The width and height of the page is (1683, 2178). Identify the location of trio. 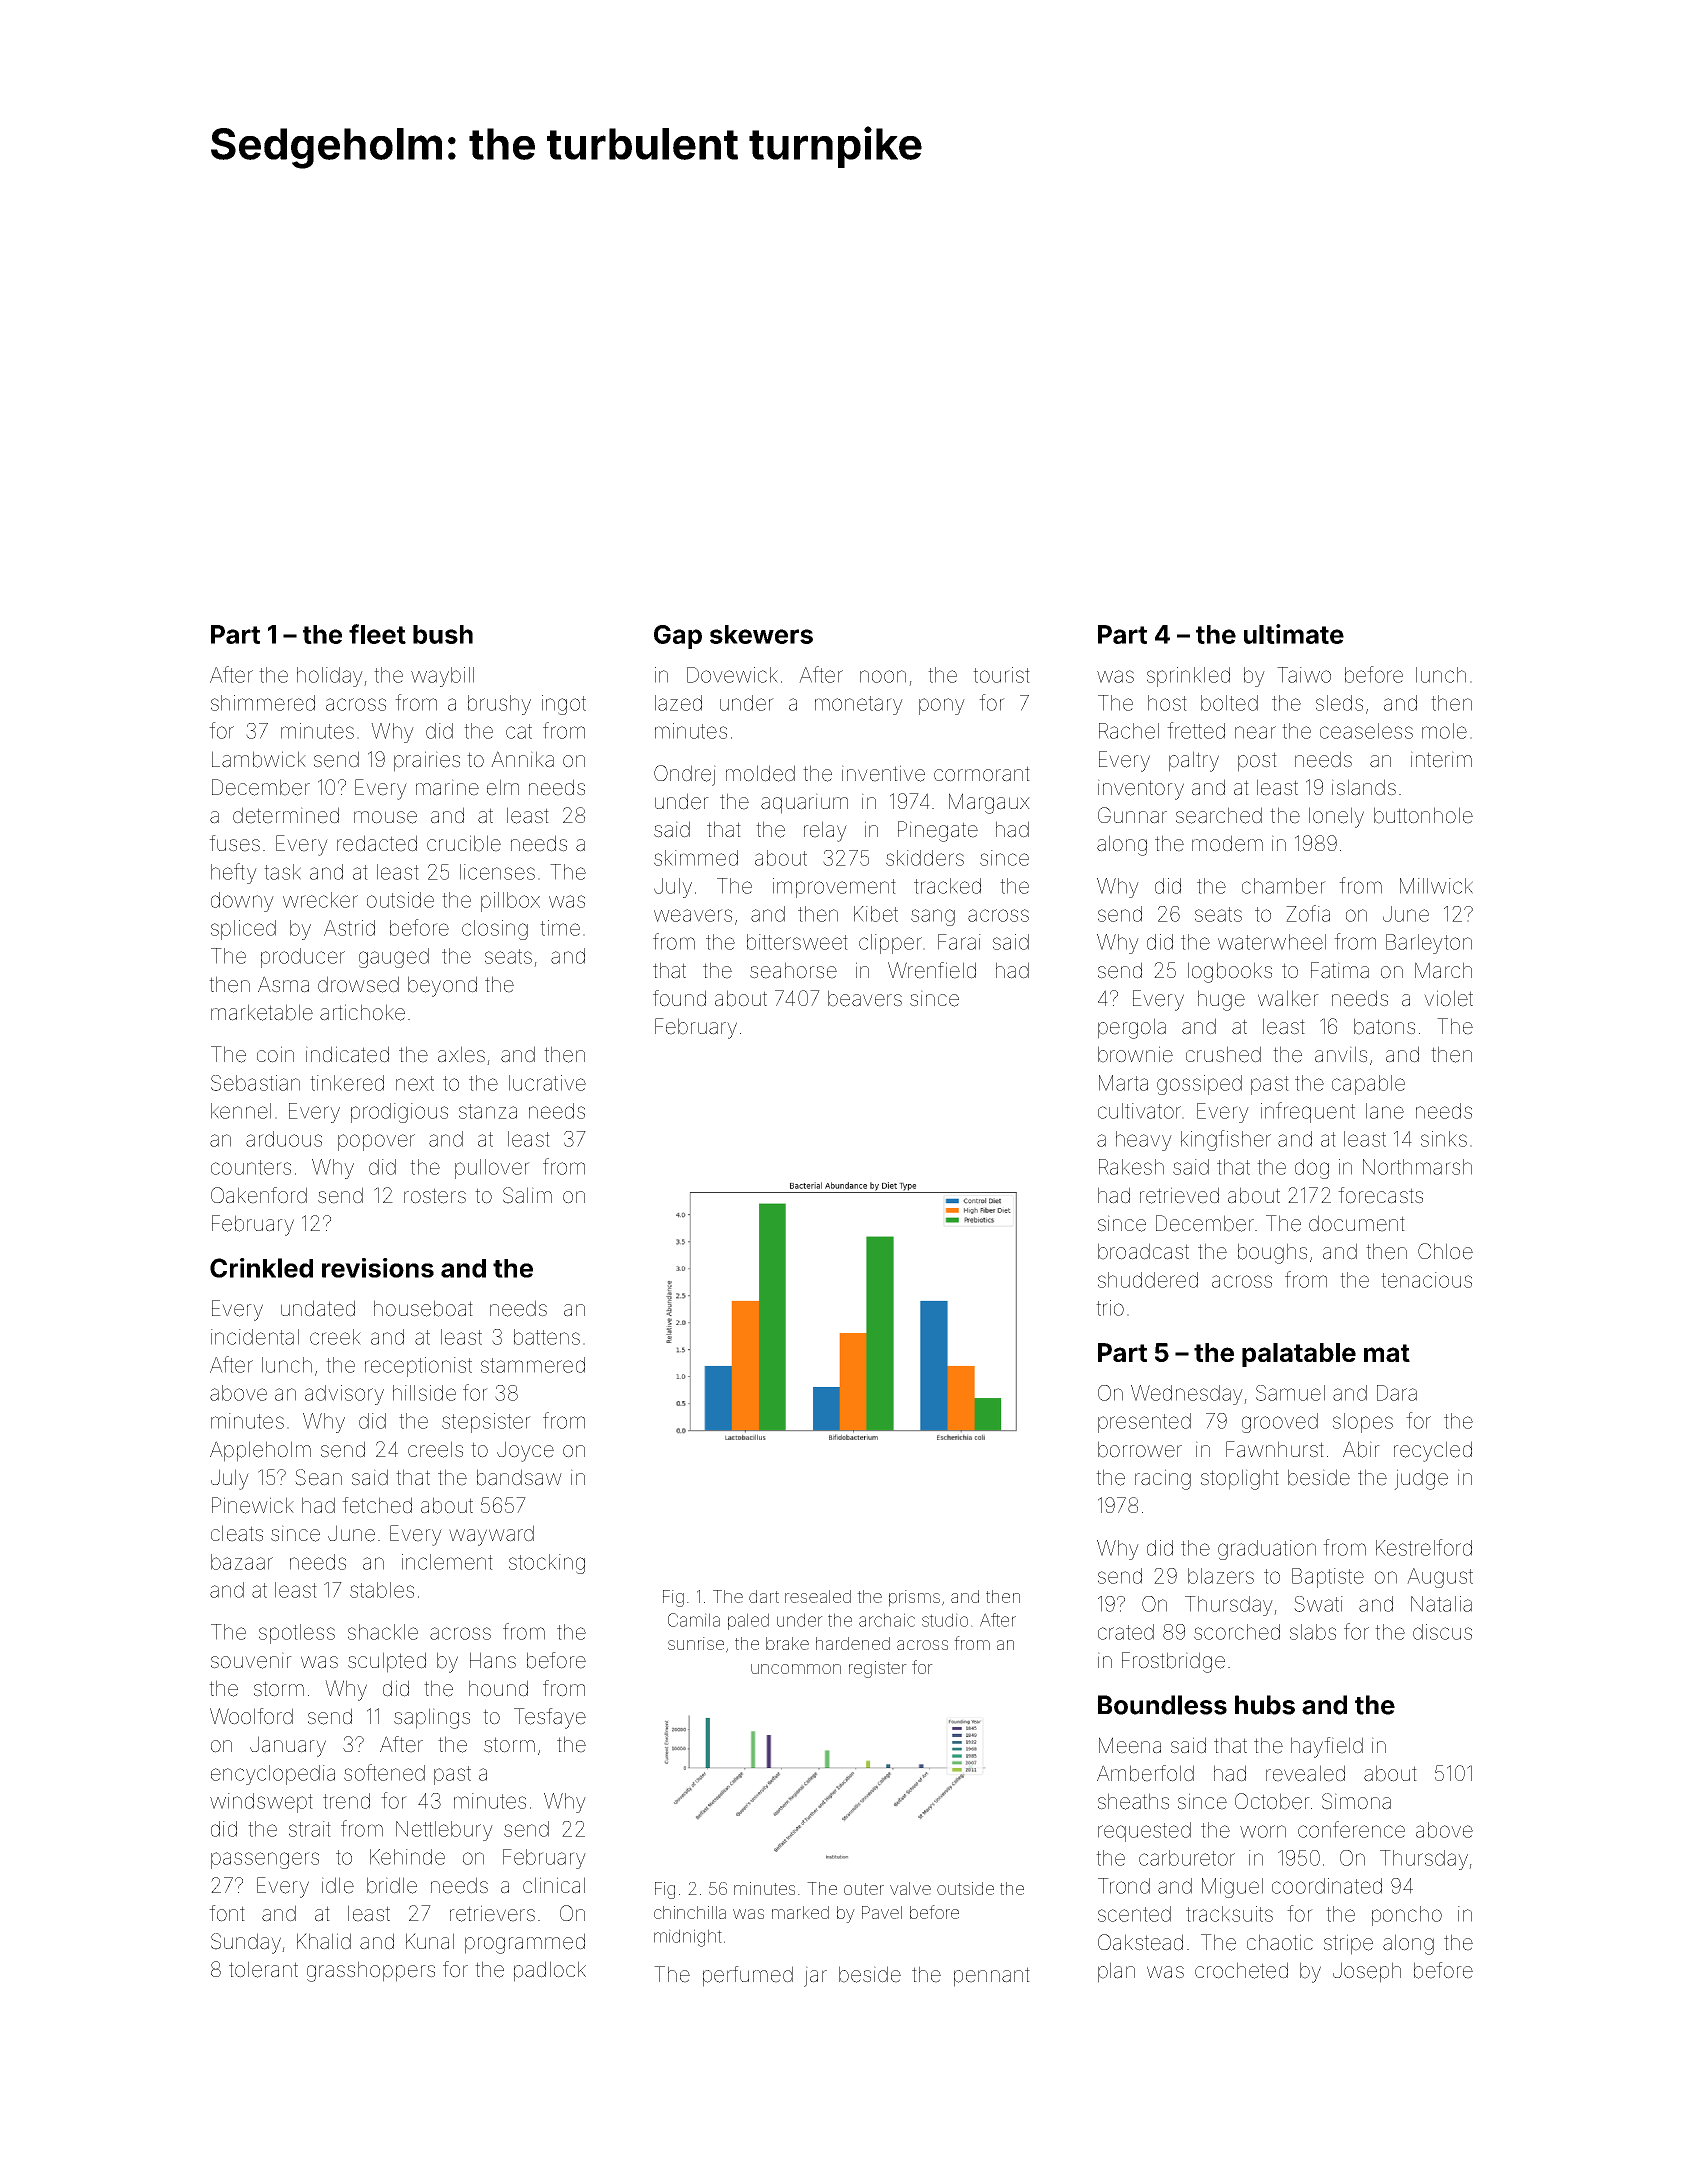
(1110, 1308).
